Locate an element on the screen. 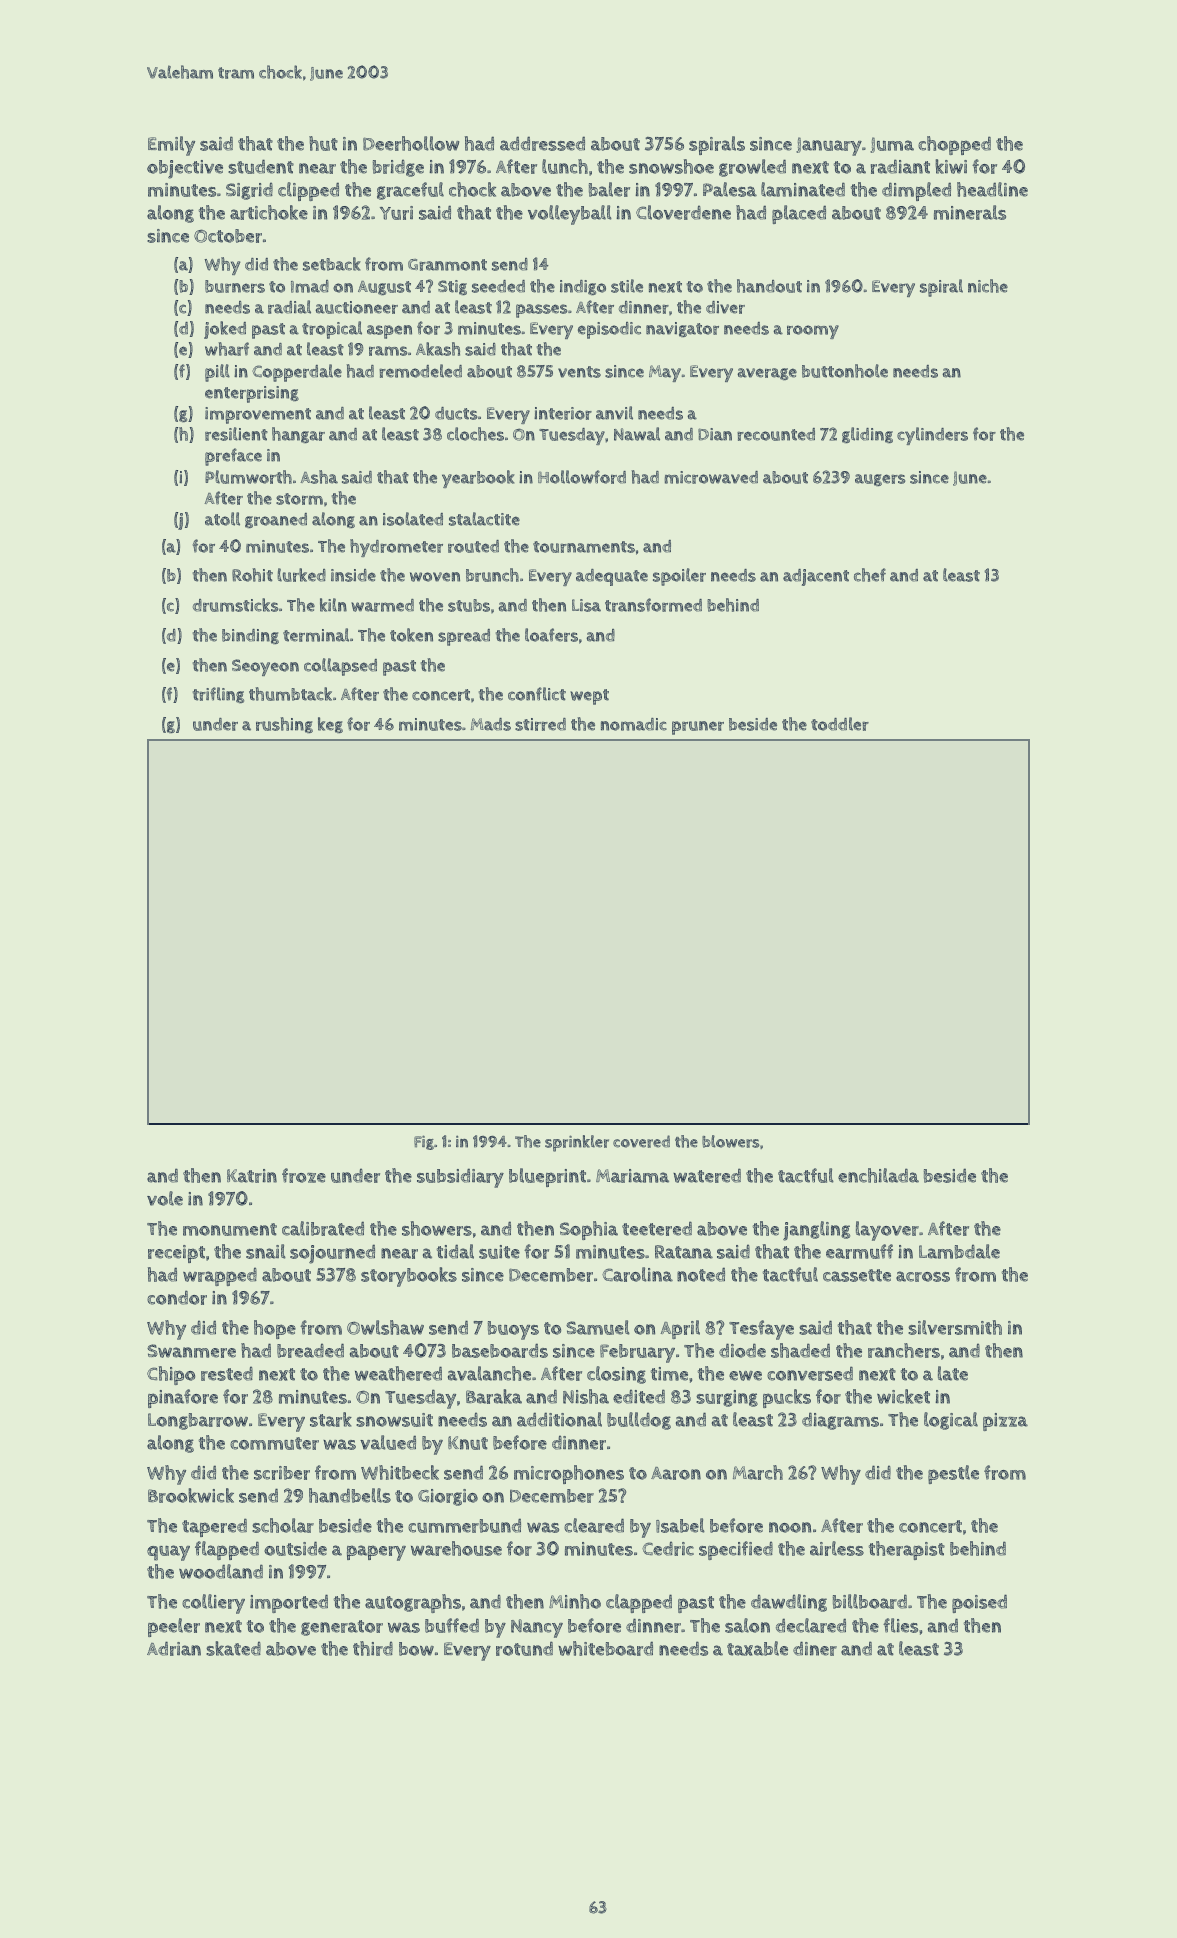 This screenshot has height=1938, width=1177. Tesfaye is located at coordinates (761, 1330).
